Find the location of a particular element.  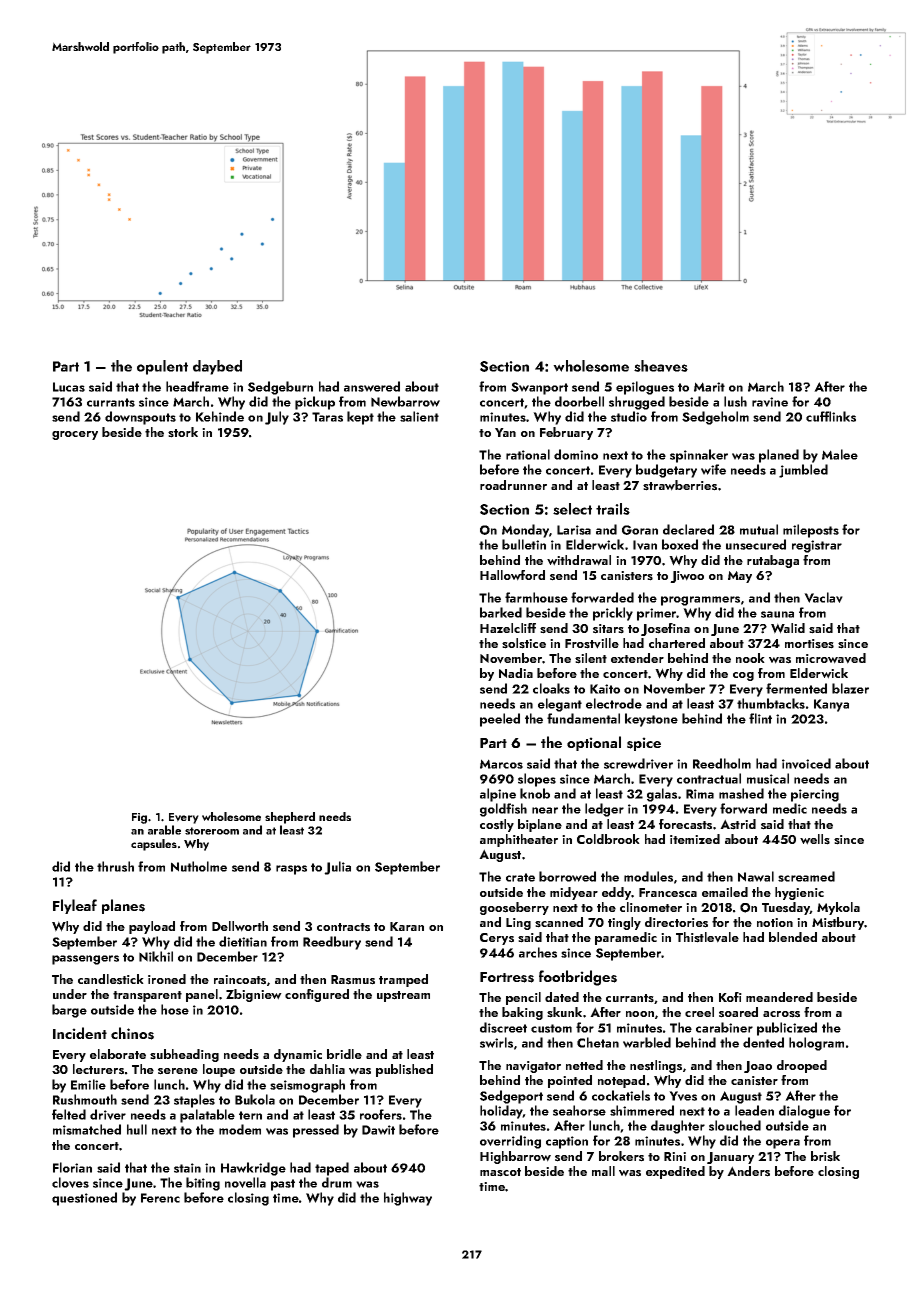

answered is located at coordinates (372, 386).
